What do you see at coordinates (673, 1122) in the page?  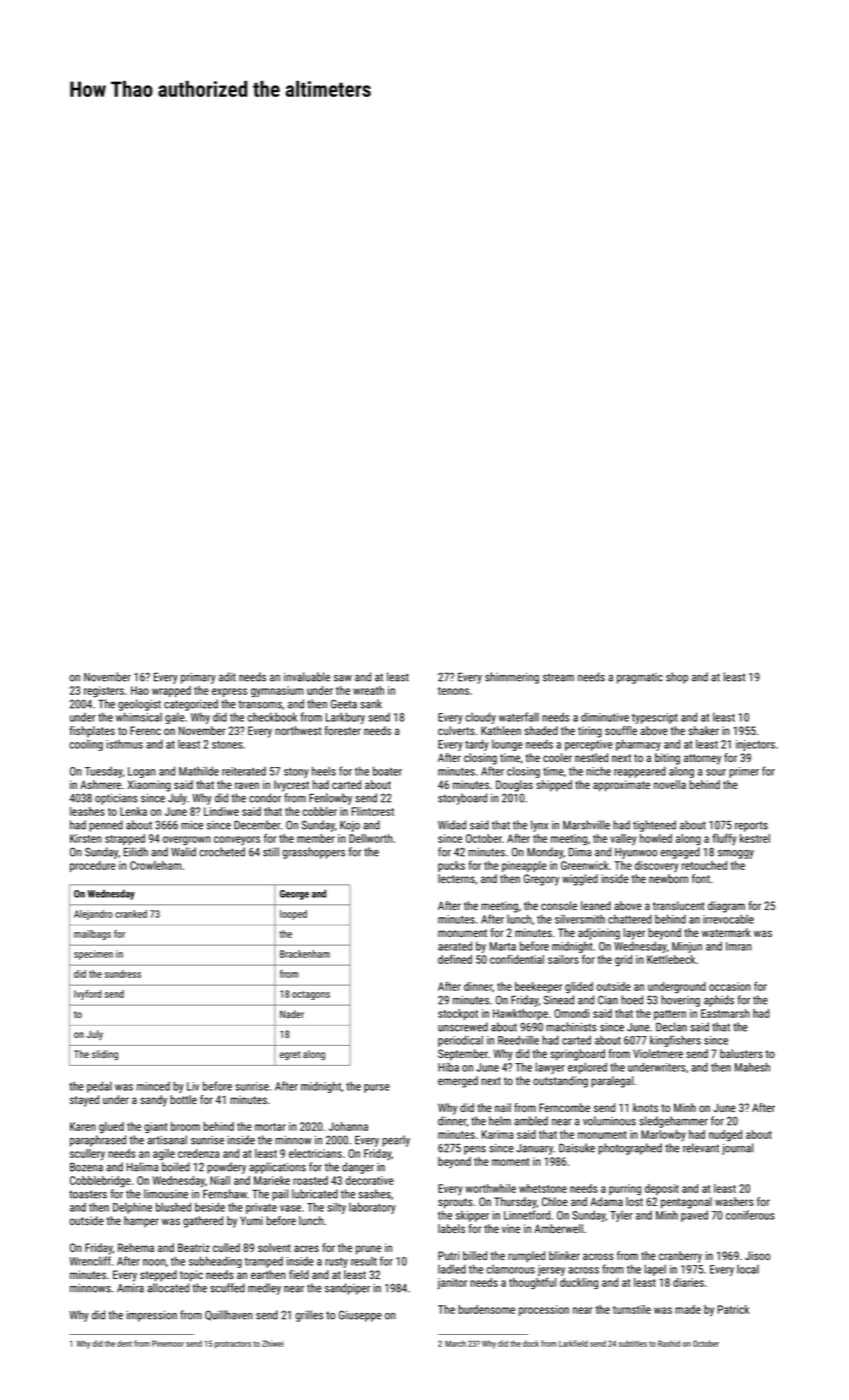 I see `sledgehammer` at bounding box center [673, 1122].
